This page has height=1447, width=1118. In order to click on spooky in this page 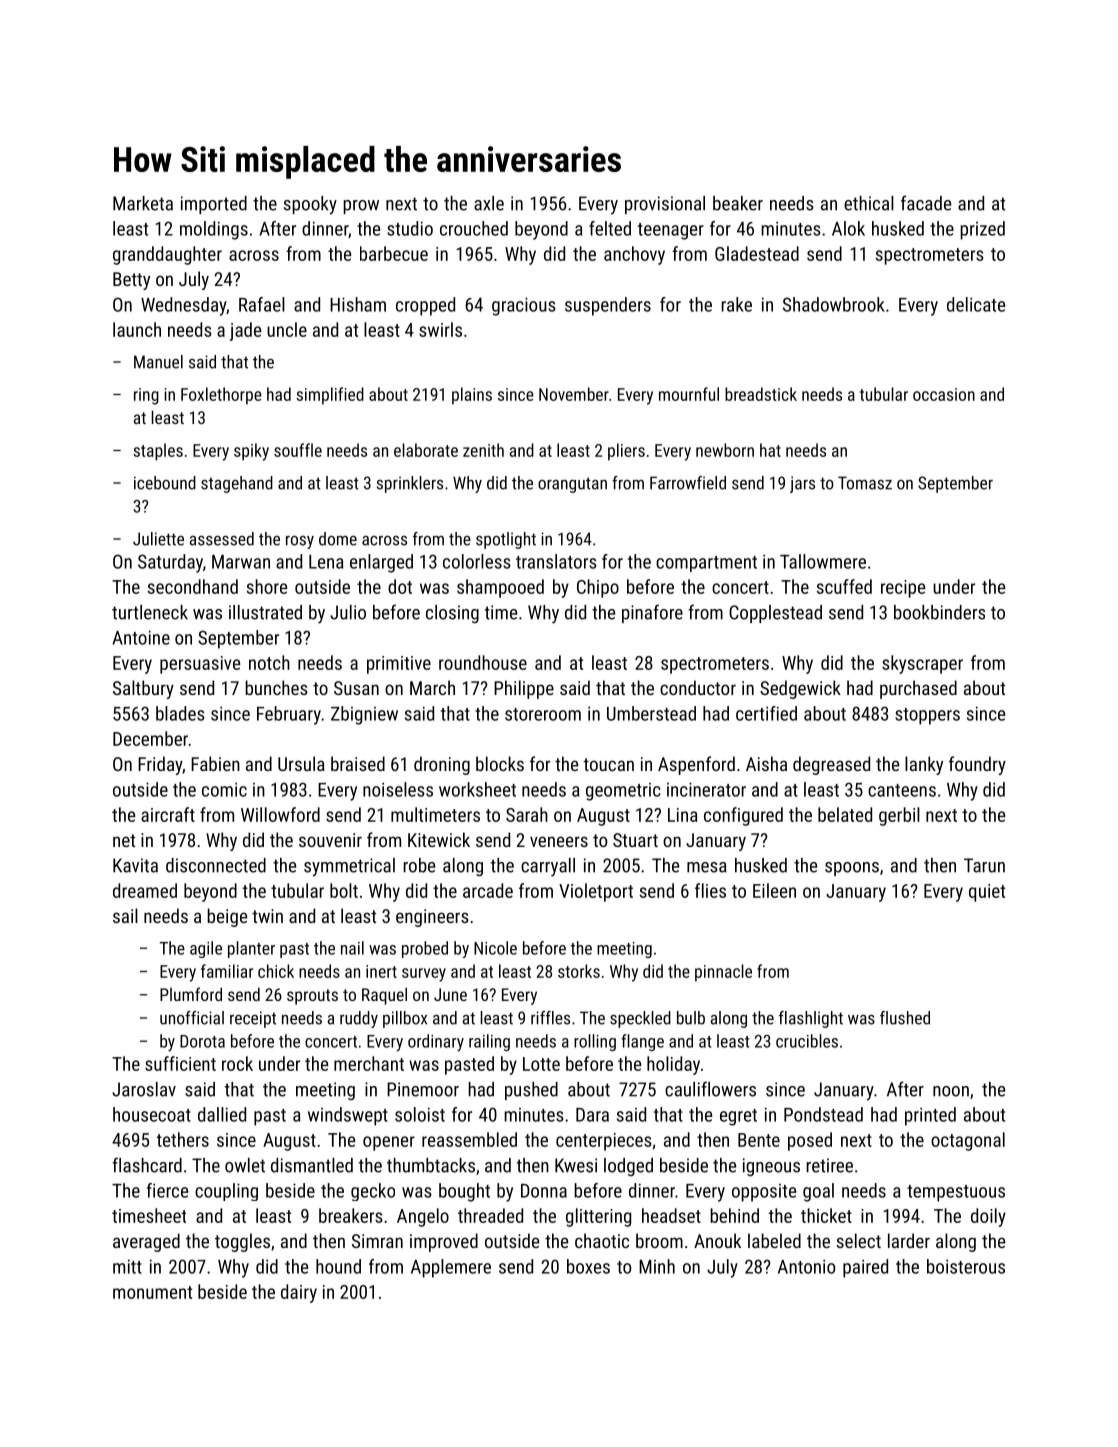, I will do `click(310, 205)`.
